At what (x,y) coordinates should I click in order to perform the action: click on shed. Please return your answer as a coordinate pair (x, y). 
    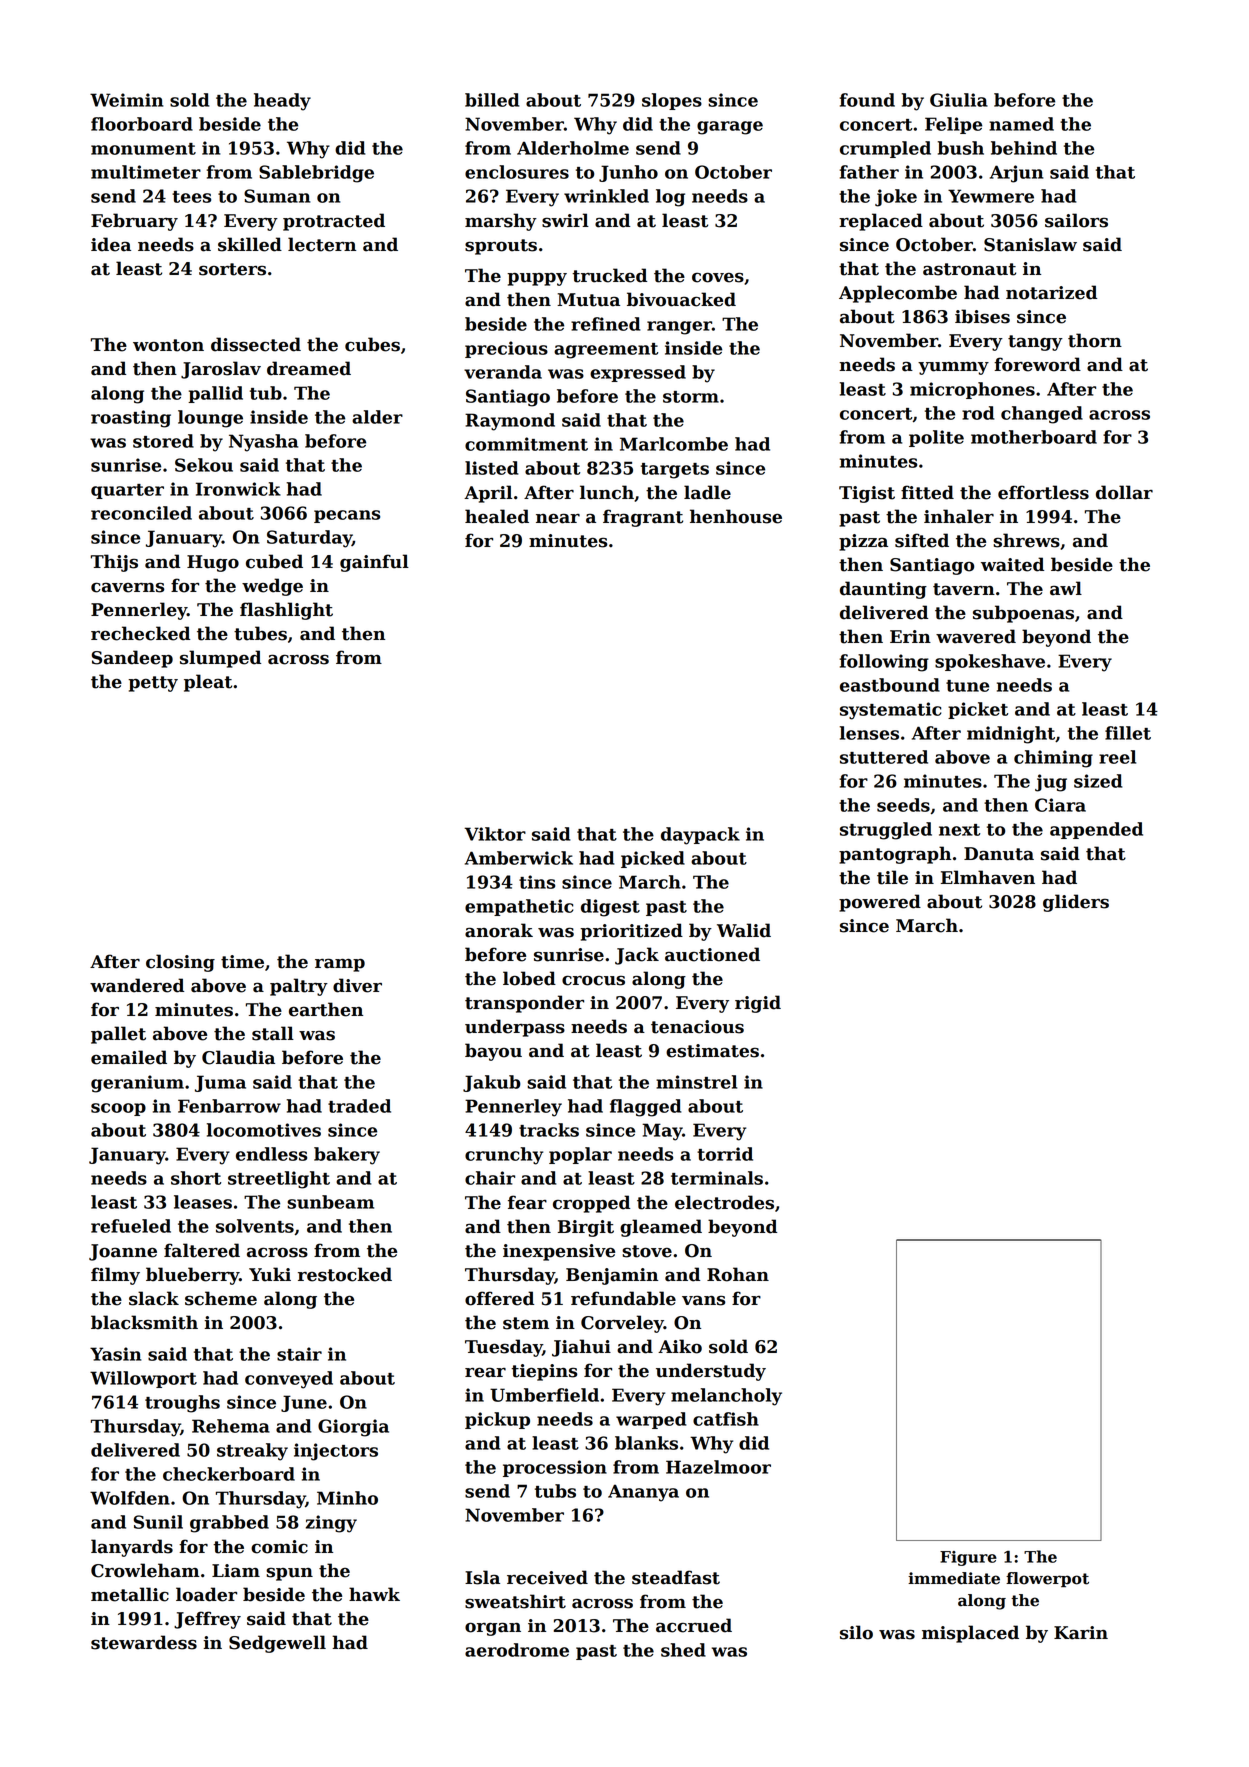
    Looking at the image, I should click on (683, 1650).
